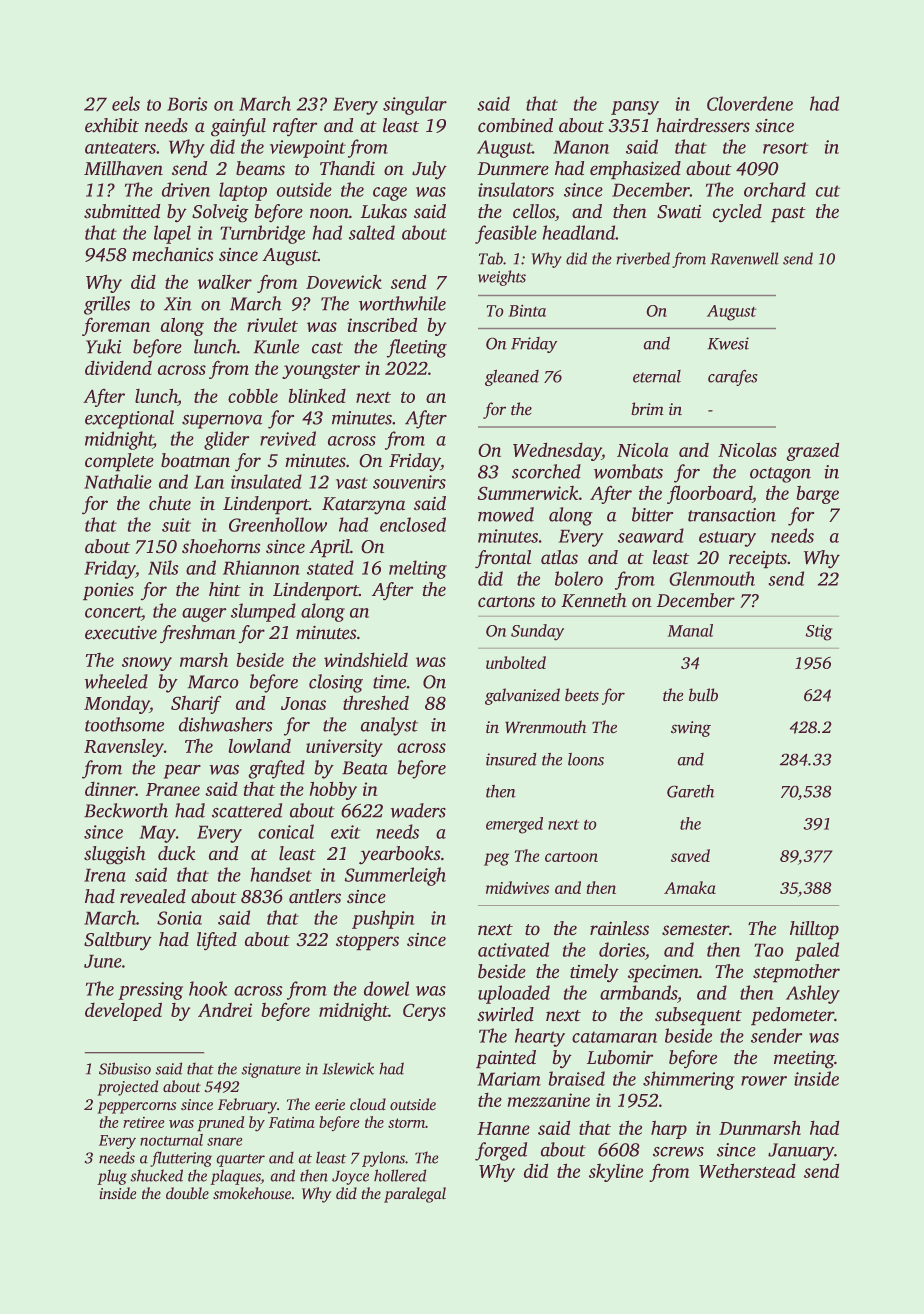 Image resolution: width=924 pixels, height=1314 pixels. What do you see at coordinates (744, 258) in the screenshot?
I see `Ravenwell` at bounding box center [744, 258].
